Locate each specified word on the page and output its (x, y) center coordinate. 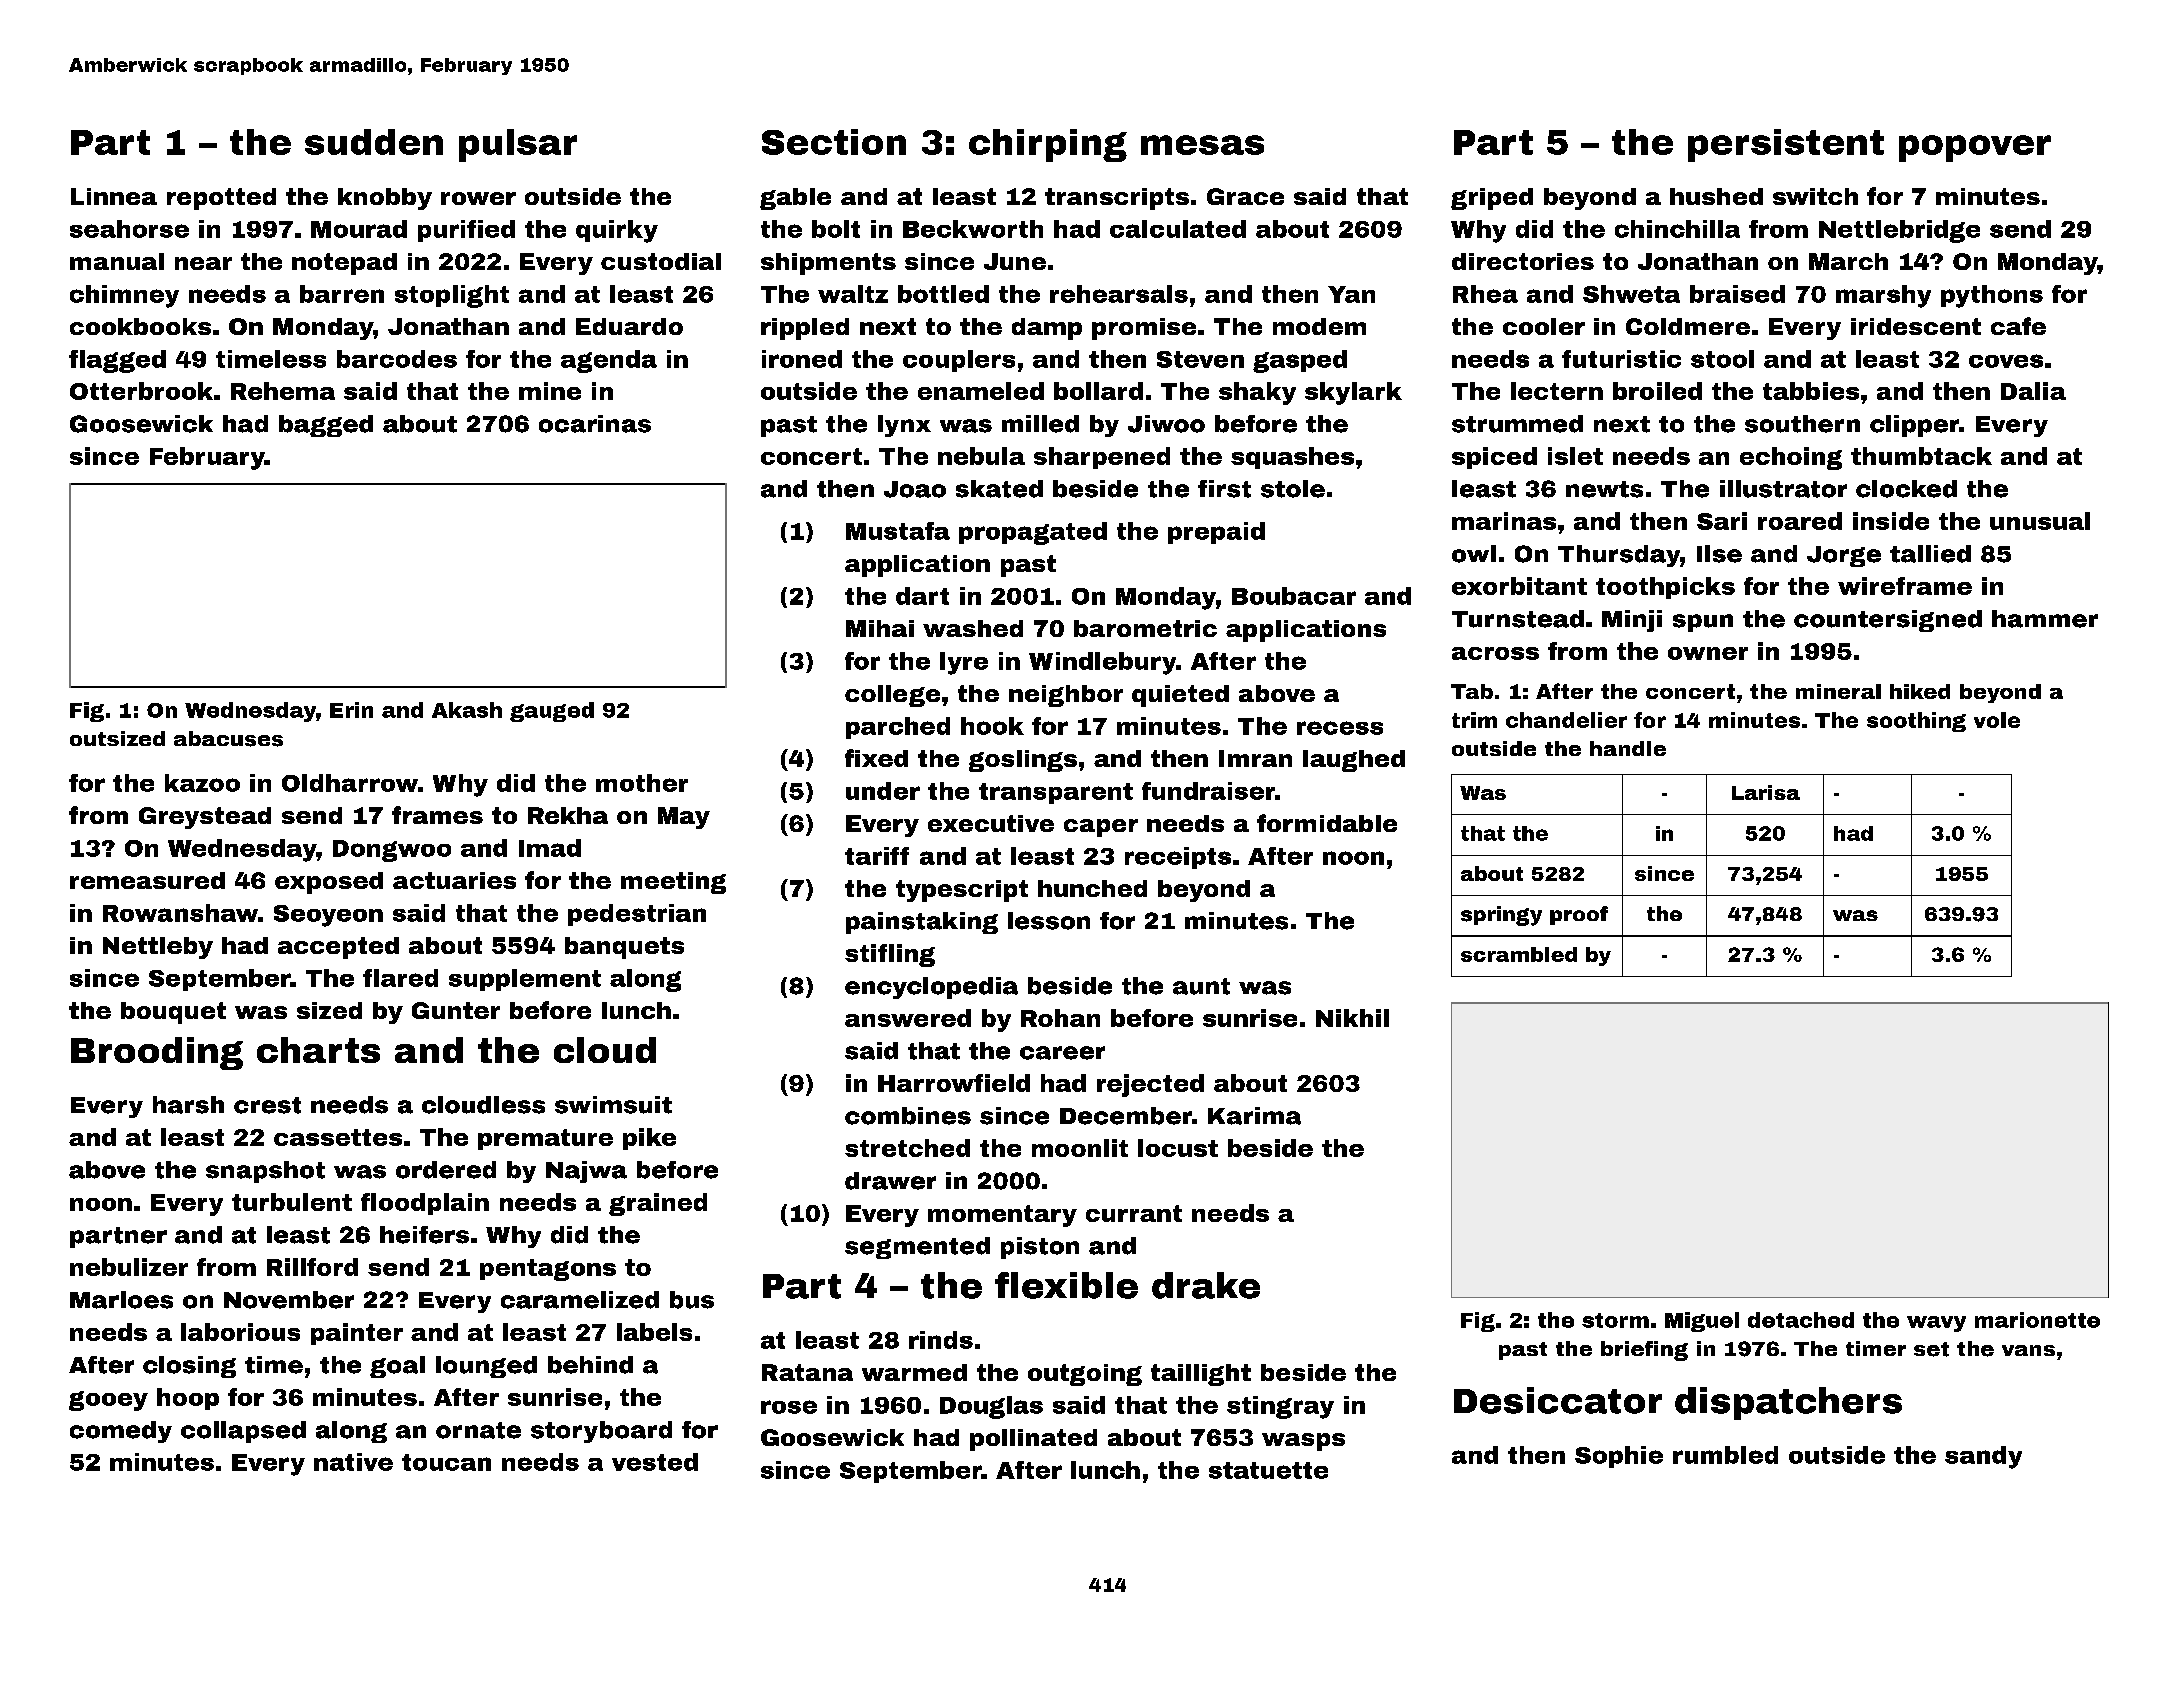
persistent (1786, 145)
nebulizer (129, 1267)
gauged (552, 712)
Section (834, 142)
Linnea (114, 196)
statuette (1268, 1470)
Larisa (1766, 792)
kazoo (202, 783)
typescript (962, 891)
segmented (917, 1248)
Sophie (1619, 1457)
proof (1579, 915)
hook (992, 726)
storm (1615, 1320)
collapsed (243, 1432)
